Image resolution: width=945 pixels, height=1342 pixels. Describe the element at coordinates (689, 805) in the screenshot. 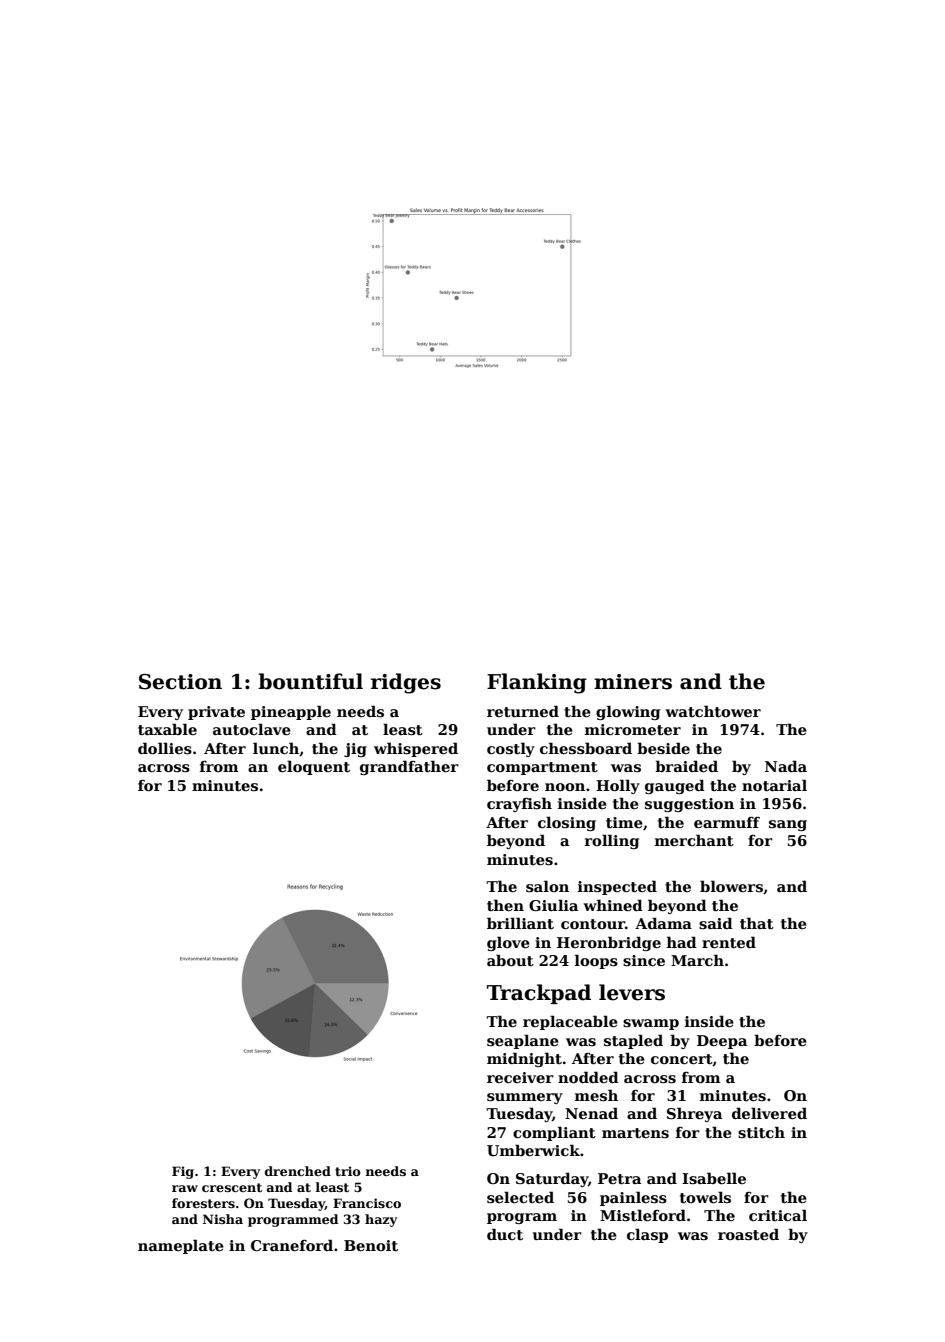

I see `suggestion` at that location.
